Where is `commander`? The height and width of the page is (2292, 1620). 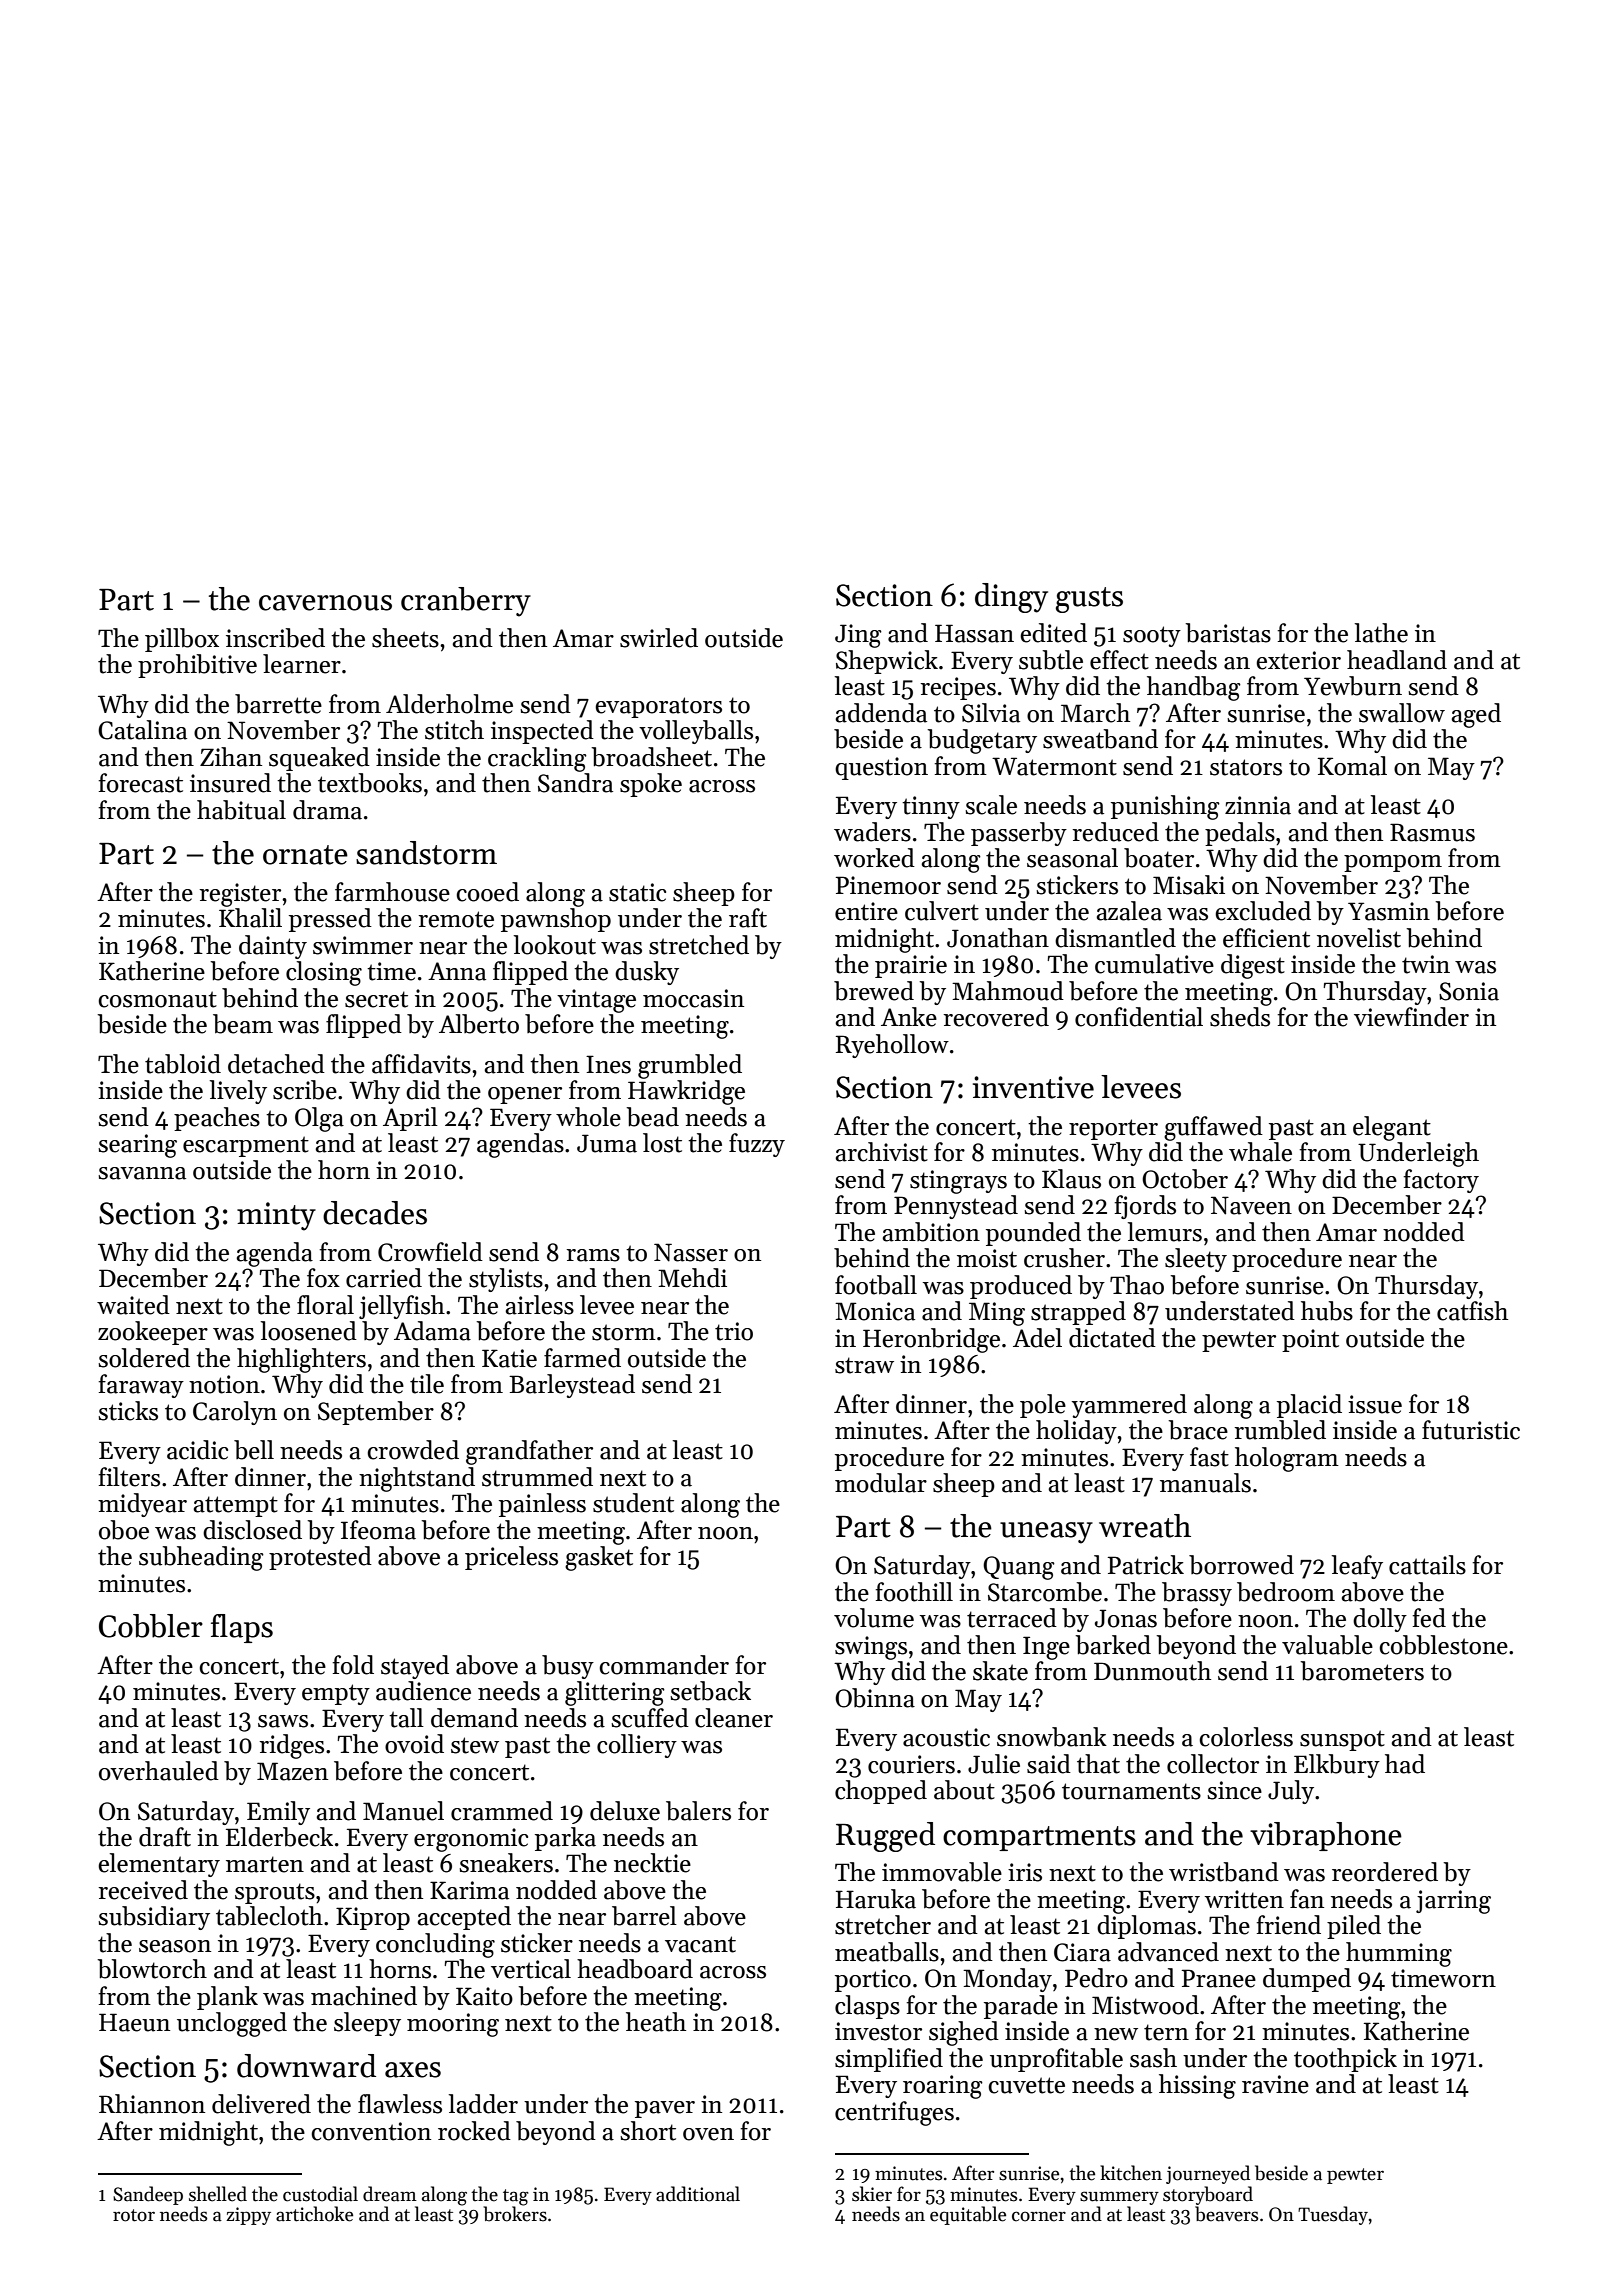
commander is located at coordinates (664, 1665).
